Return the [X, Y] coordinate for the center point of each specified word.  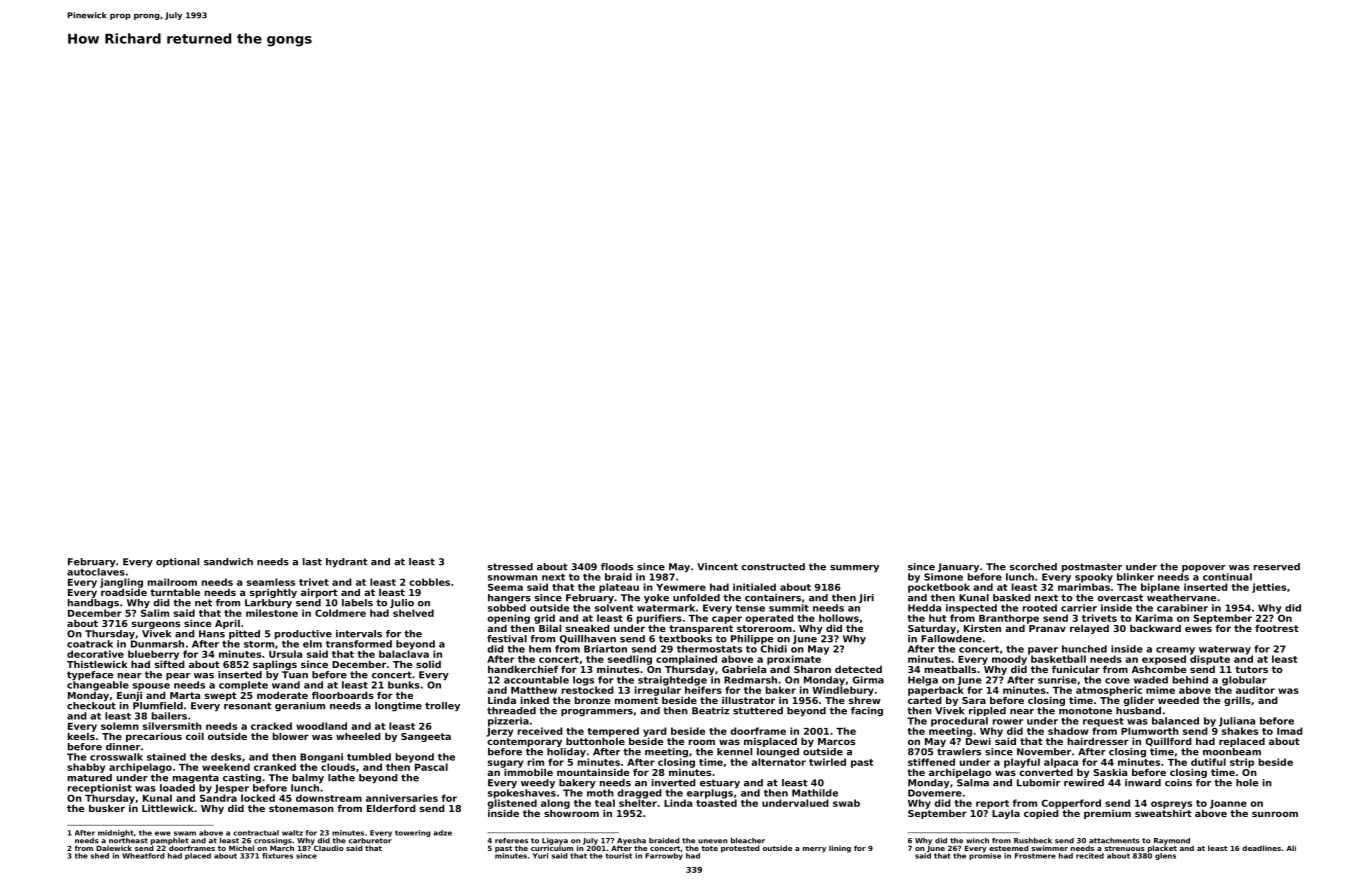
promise [985, 856]
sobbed [507, 608]
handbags [93, 604]
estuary [720, 784]
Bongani [321, 758]
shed [99, 856]
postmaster [1092, 567]
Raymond [1172, 841]
